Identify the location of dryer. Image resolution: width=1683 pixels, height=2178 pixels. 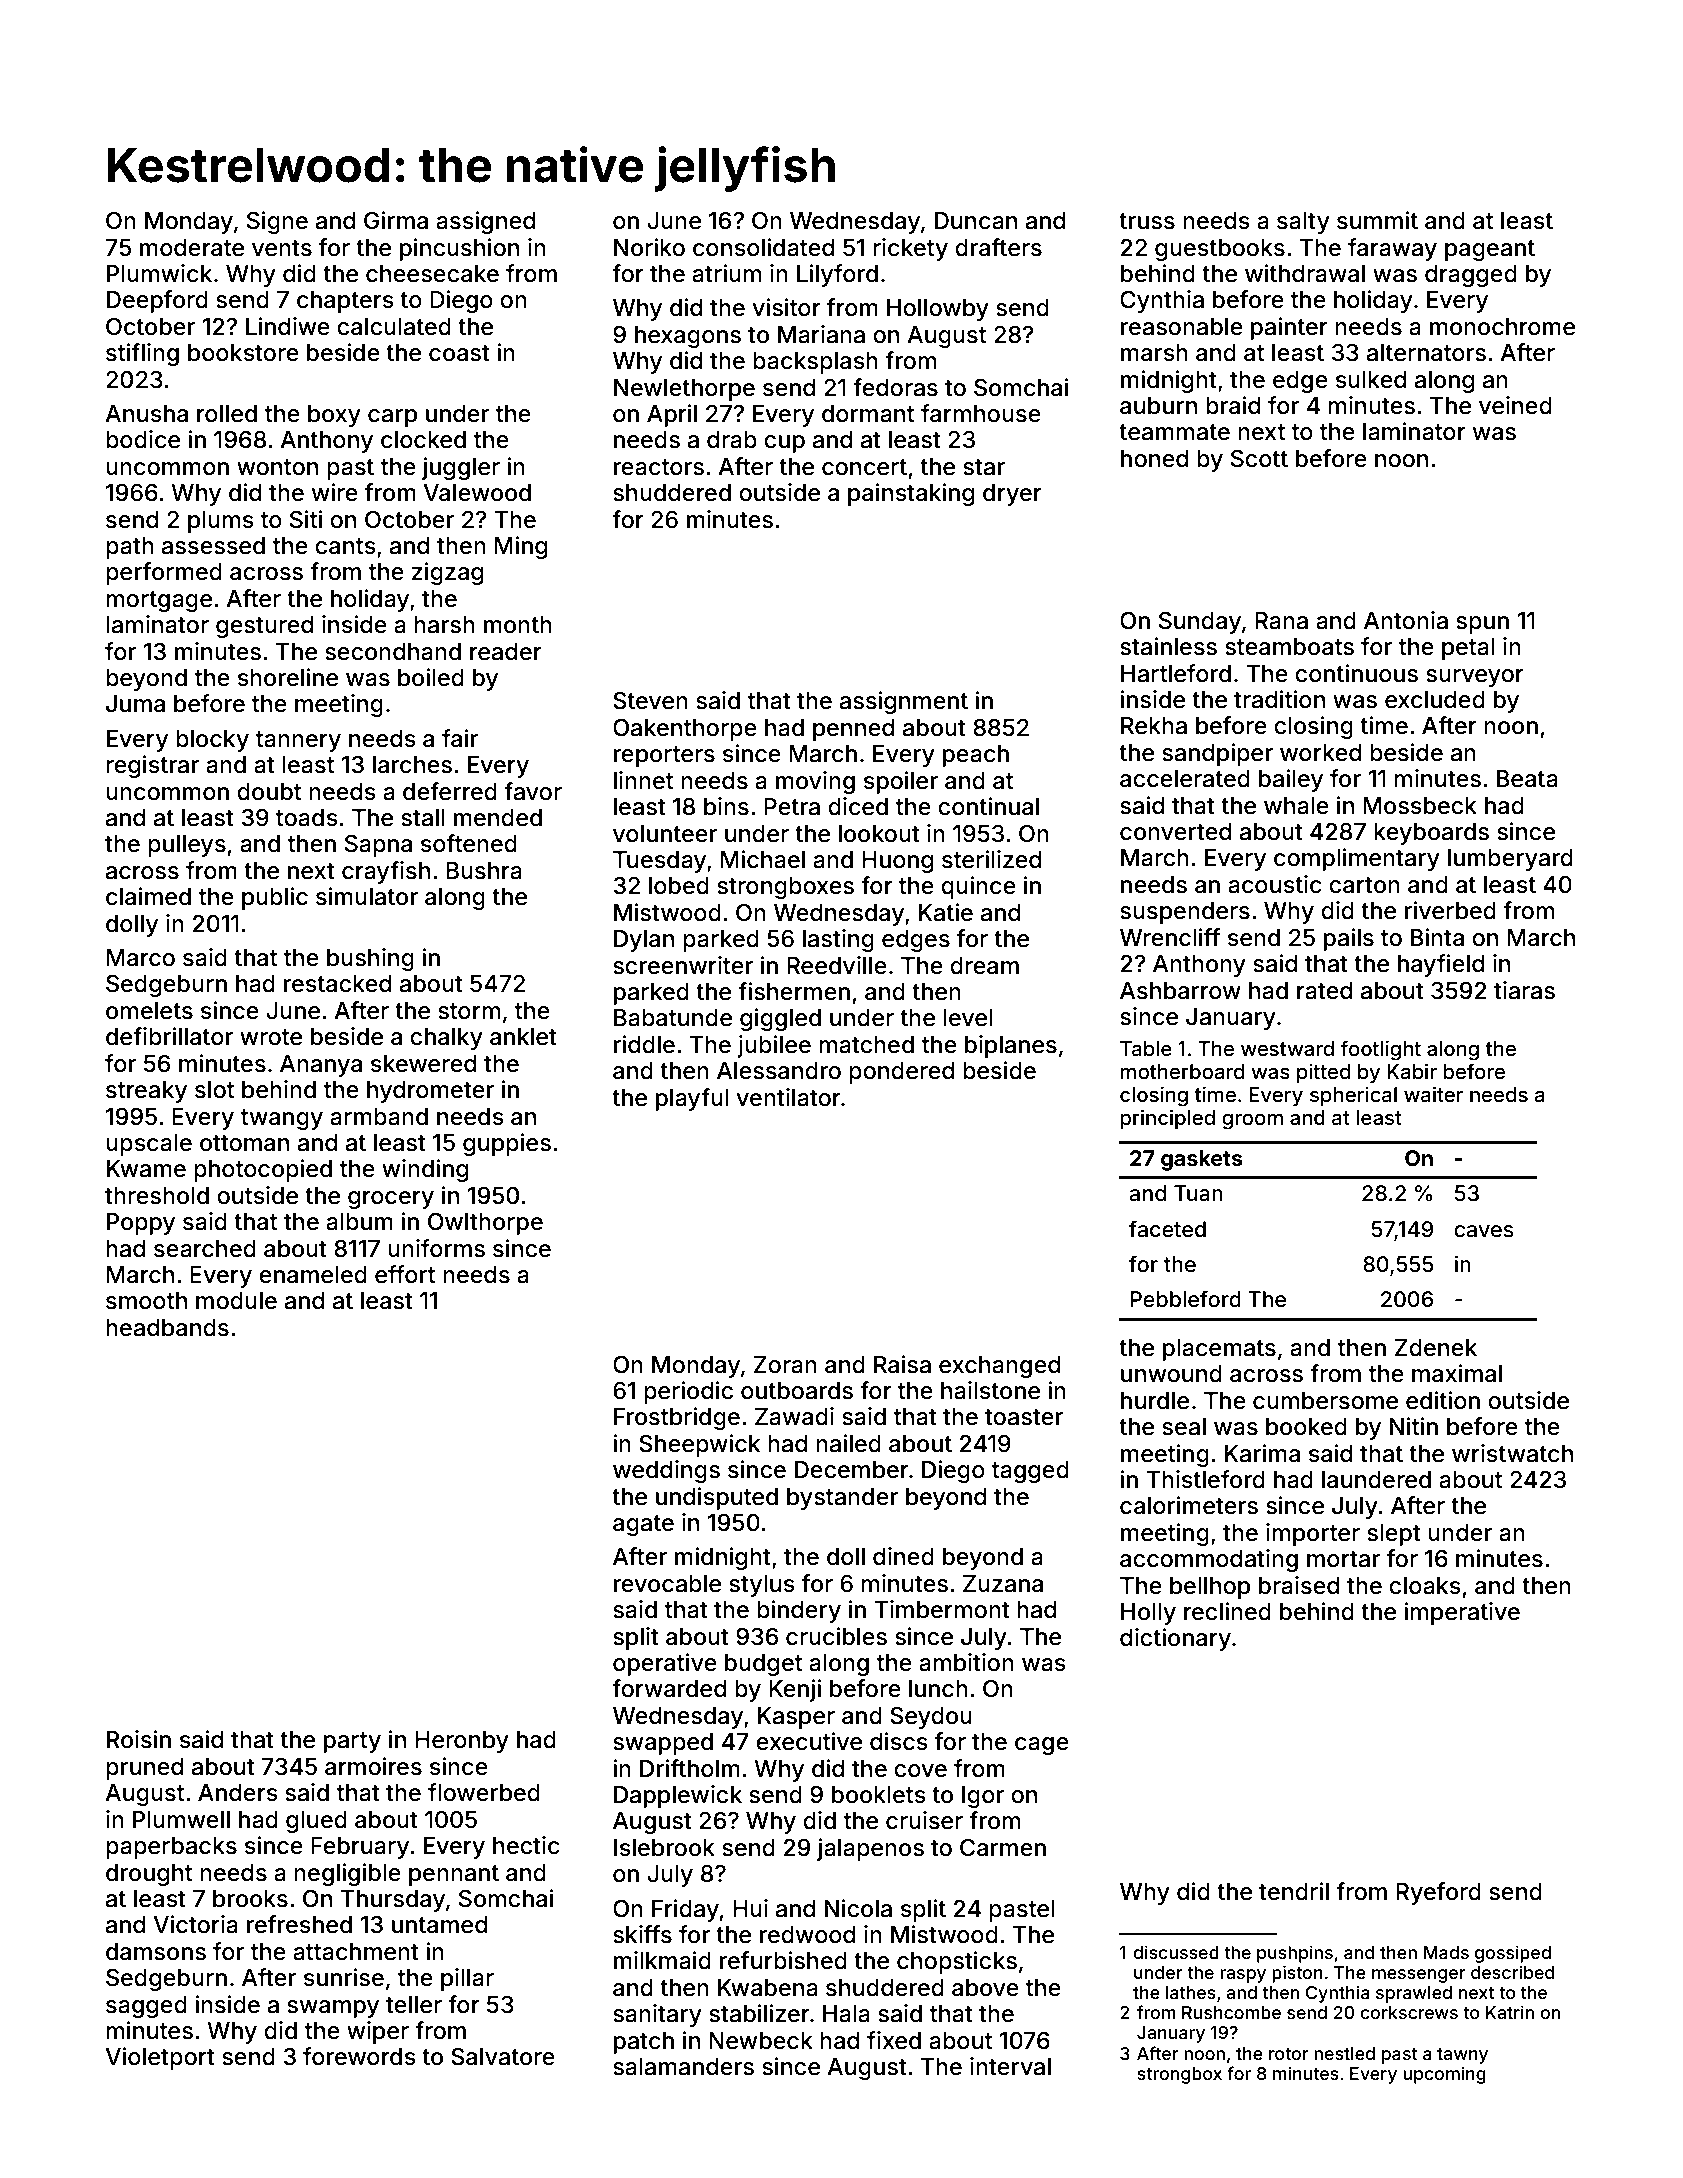
(1012, 495).
